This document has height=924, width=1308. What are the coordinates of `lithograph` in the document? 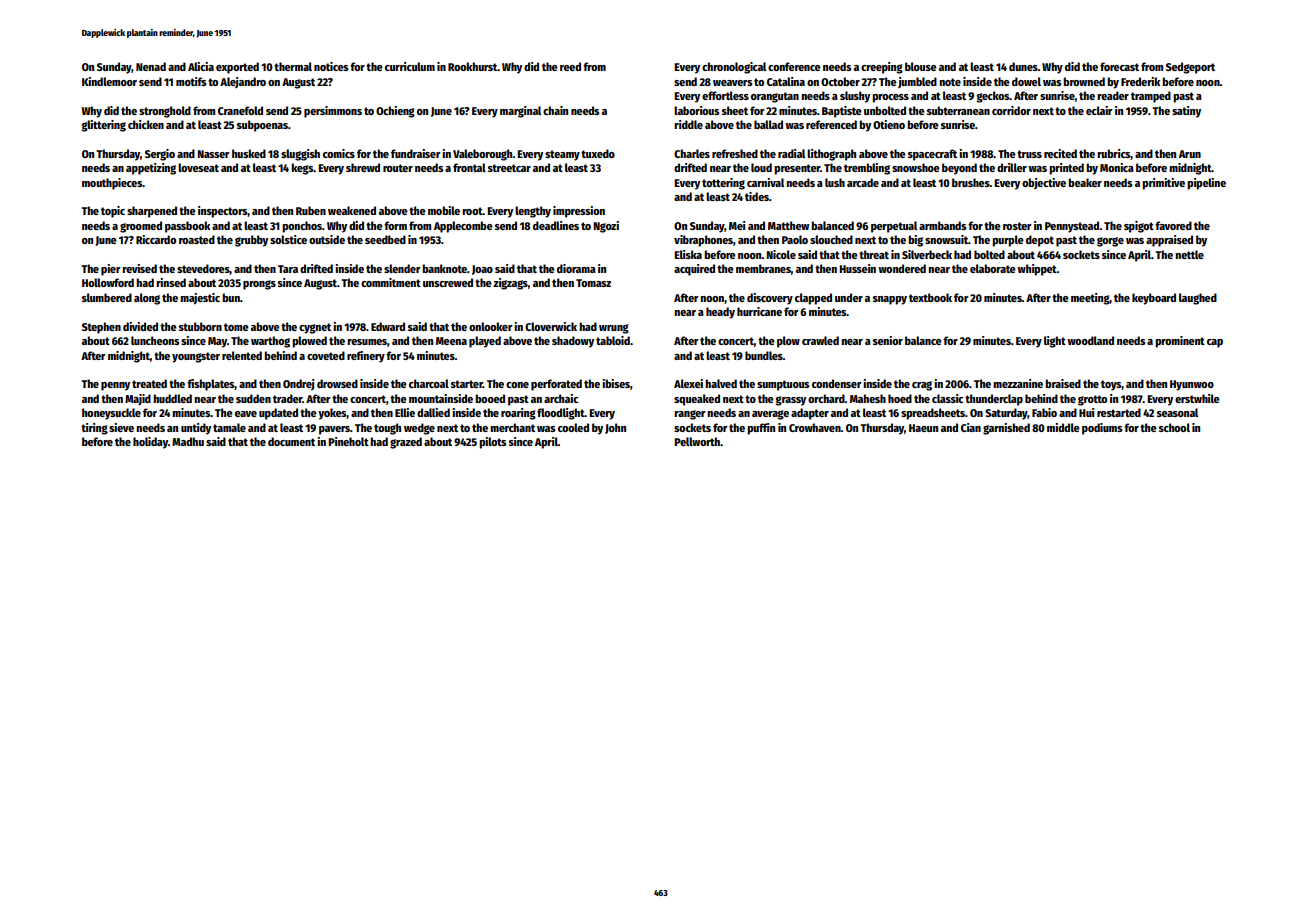 It's located at (831, 155).
